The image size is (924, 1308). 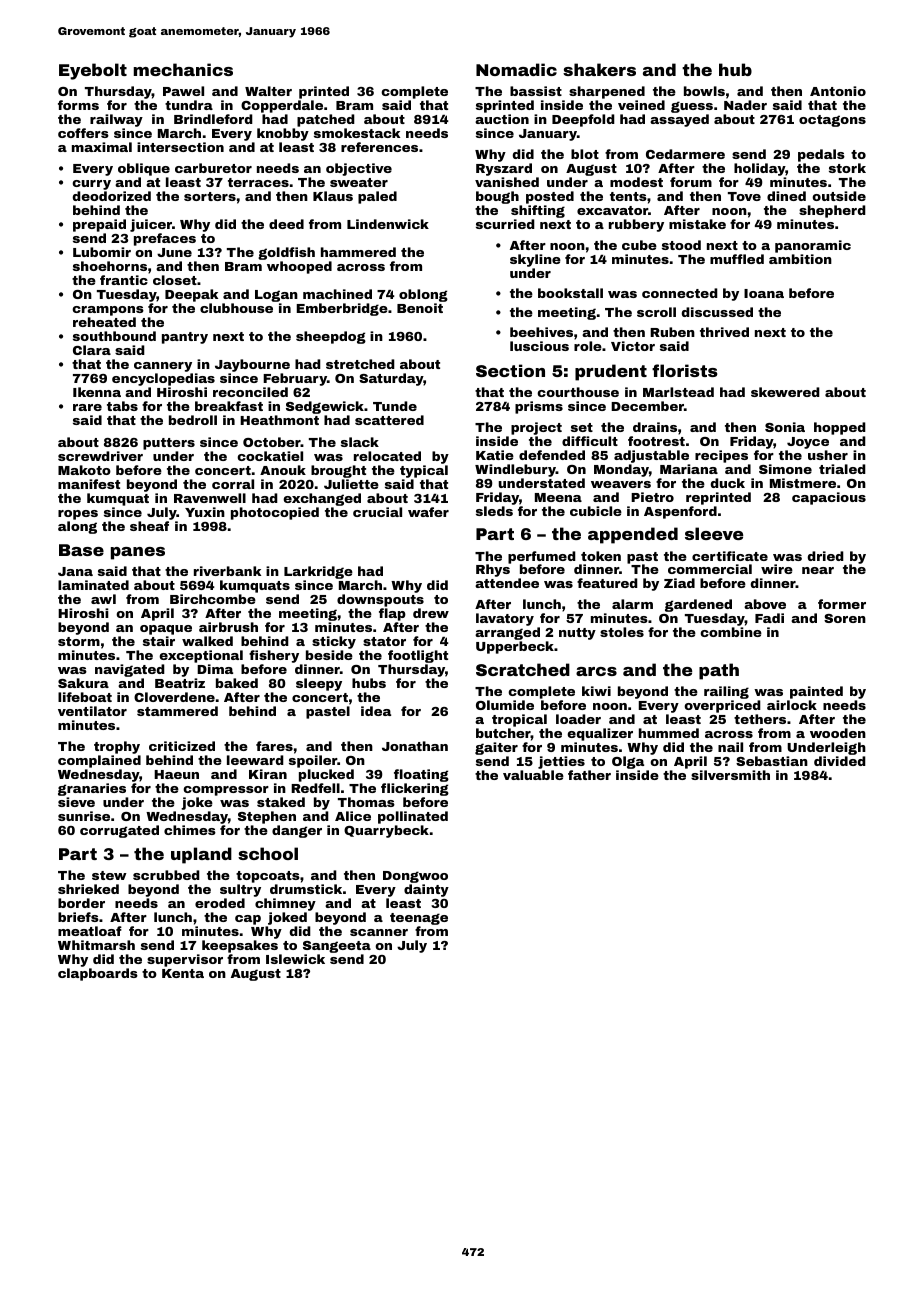 I want to click on Islewick, so click(x=295, y=959).
